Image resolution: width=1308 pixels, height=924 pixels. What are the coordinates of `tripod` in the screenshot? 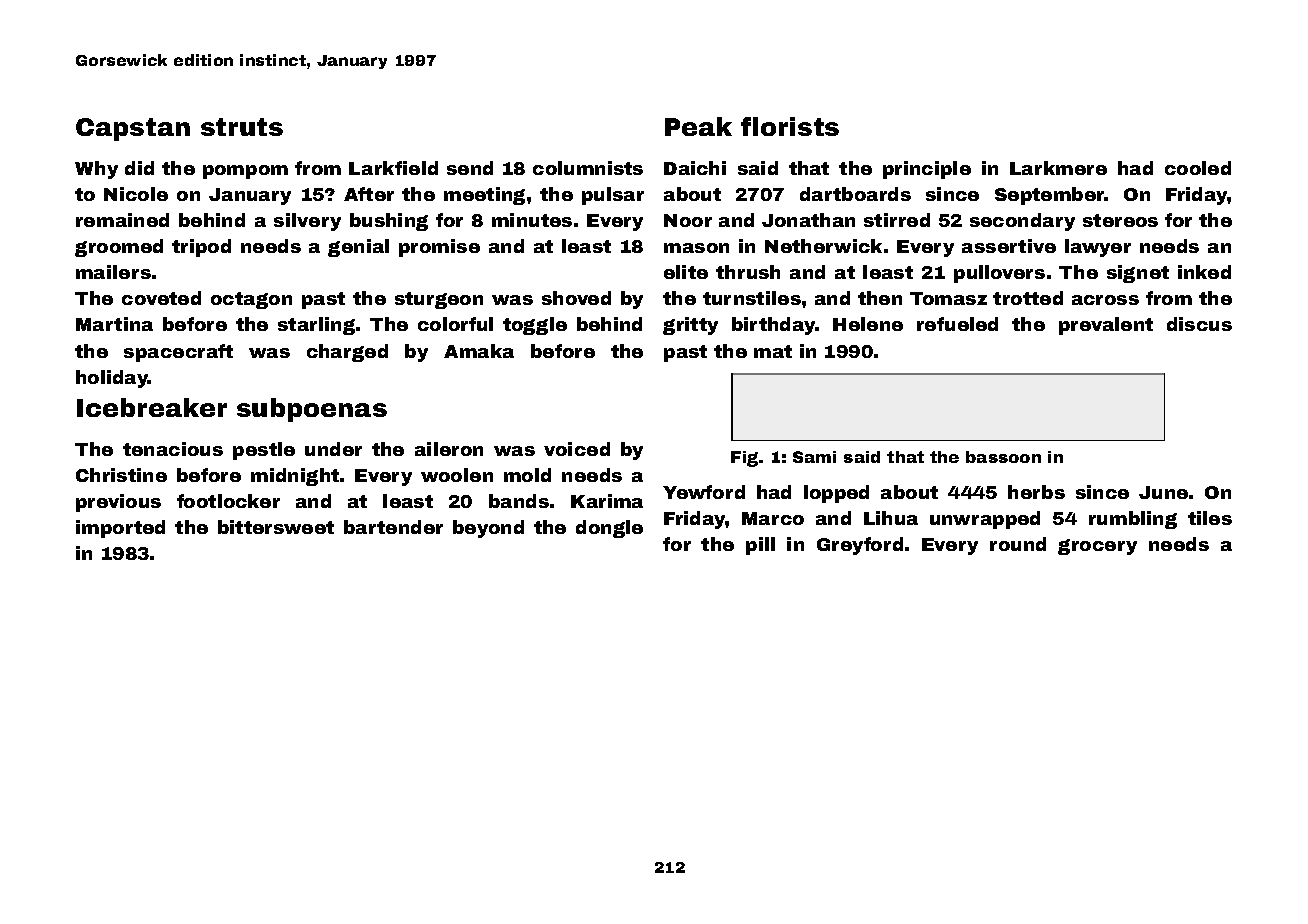 It's located at (201, 248).
